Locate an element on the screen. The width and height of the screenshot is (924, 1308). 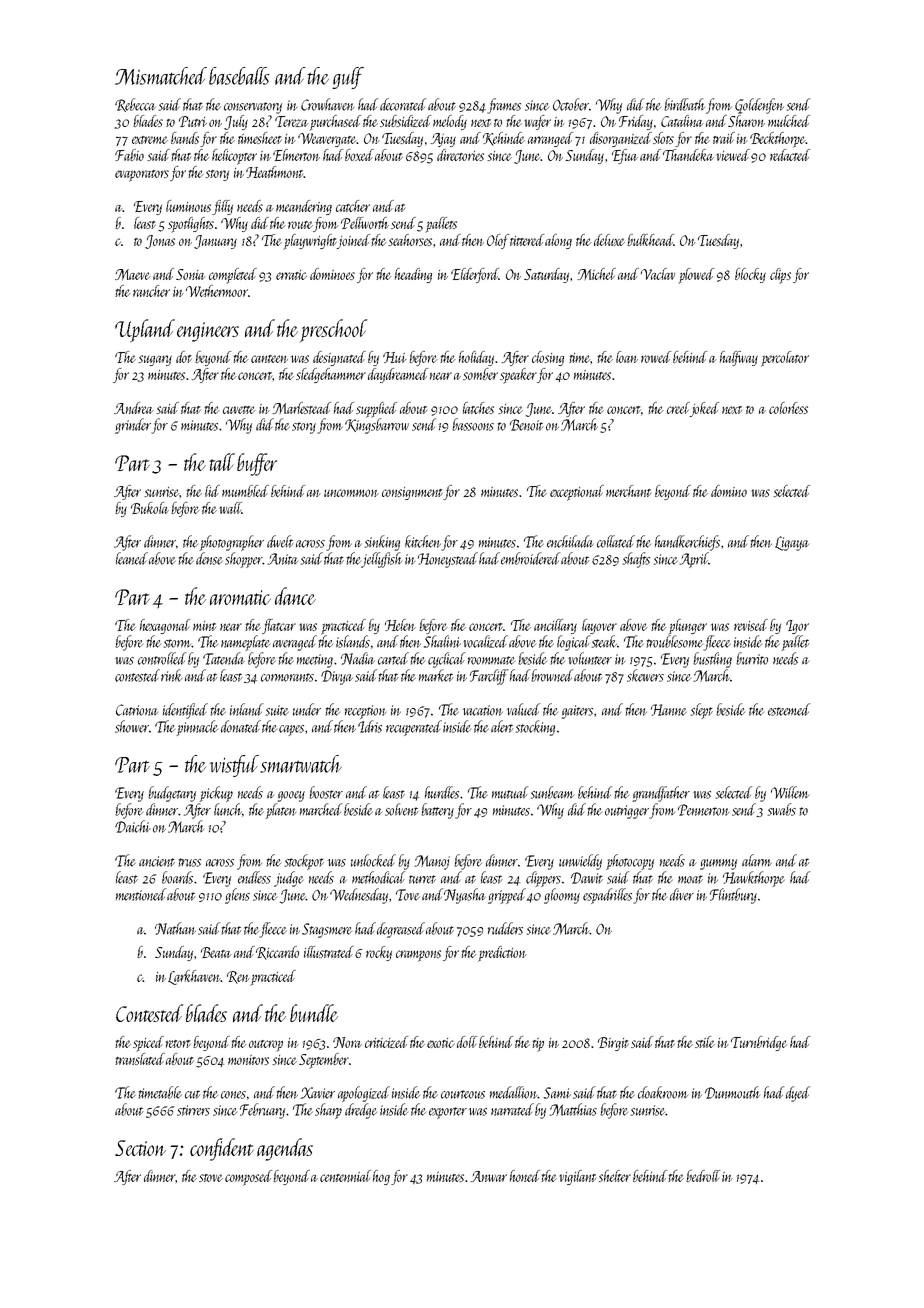
melody is located at coordinates (450, 122).
